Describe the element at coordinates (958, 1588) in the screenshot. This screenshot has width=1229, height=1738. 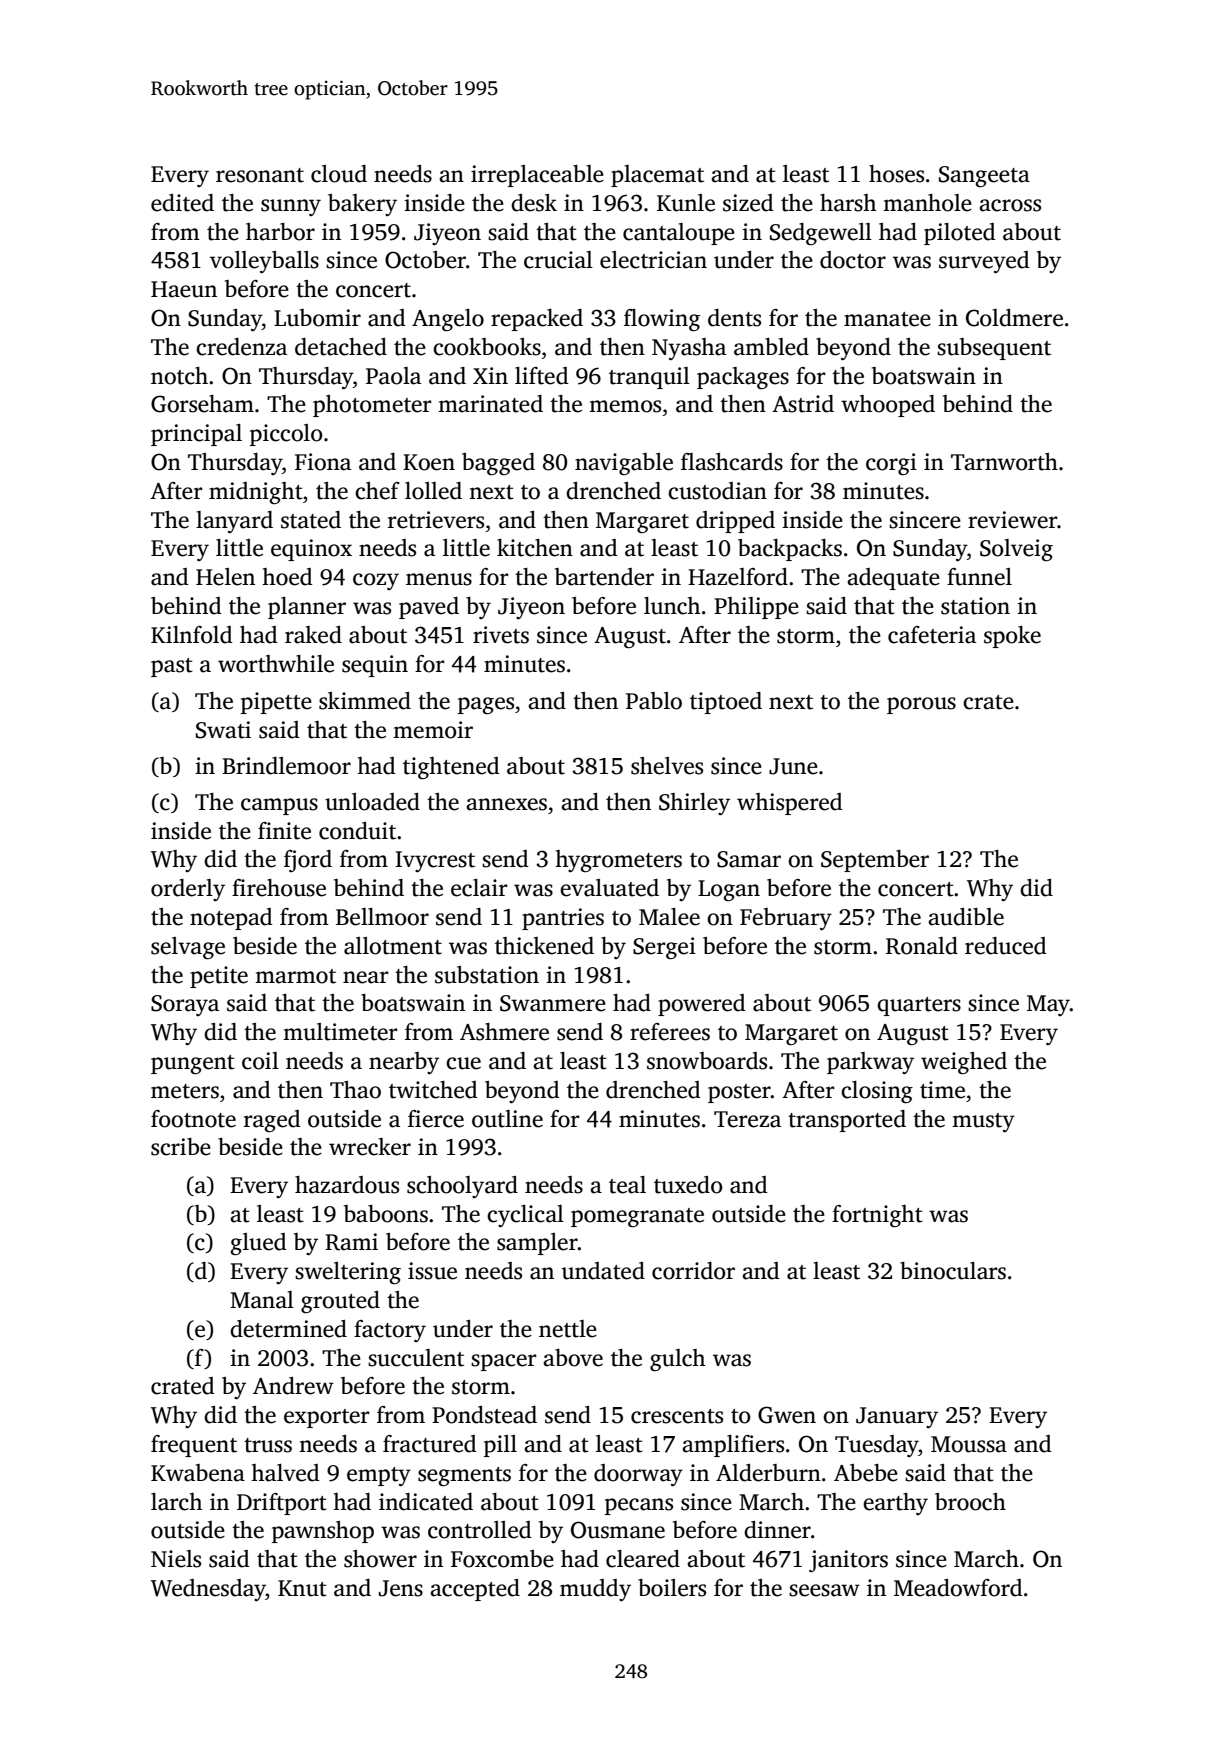
I see `Meadowford` at that location.
